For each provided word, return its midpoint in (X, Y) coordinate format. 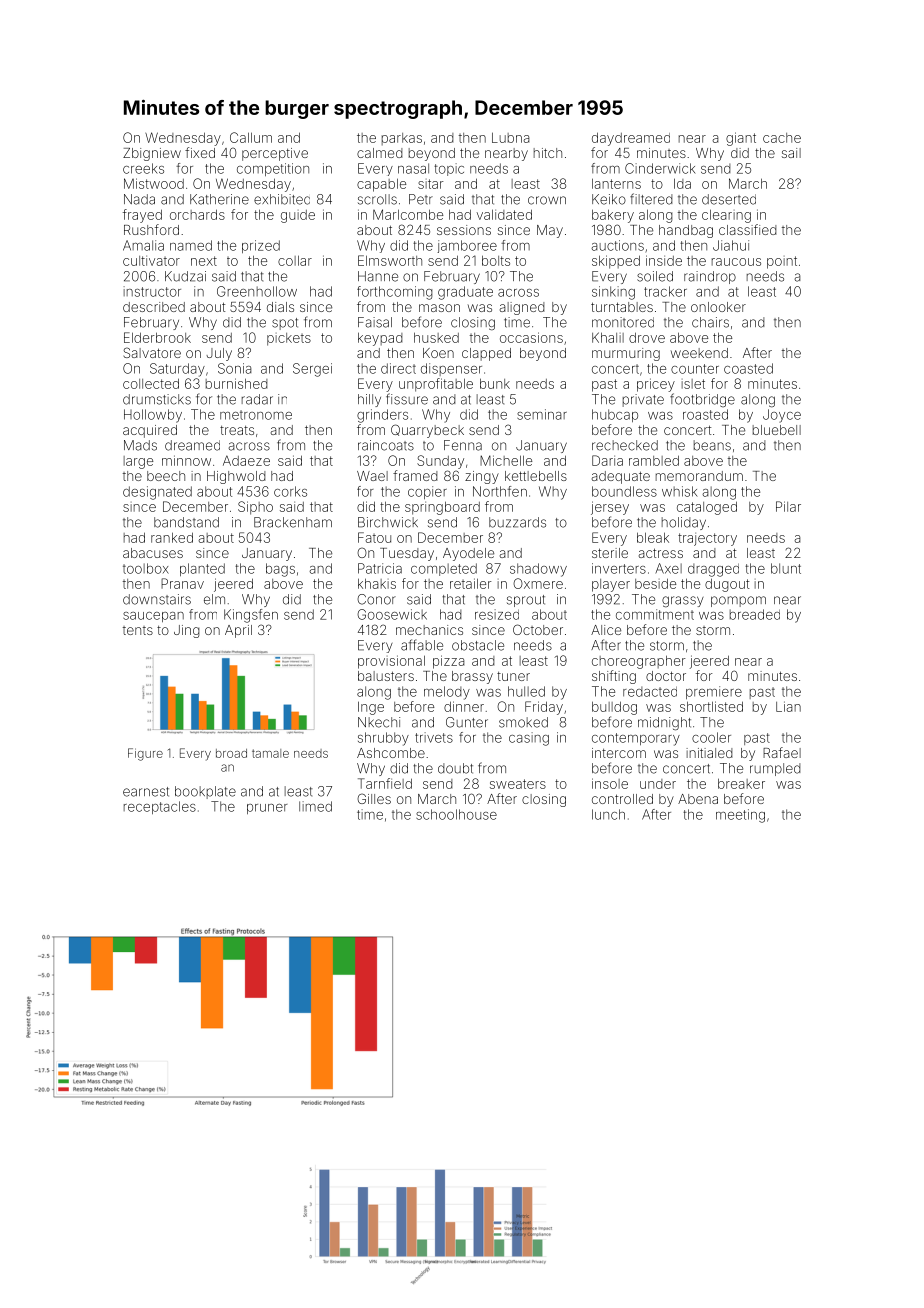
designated (157, 493)
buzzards (517, 522)
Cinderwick (660, 168)
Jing (187, 631)
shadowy (538, 570)
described (154, 307)
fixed (200, 152)
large (138, 462)
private (643, 400)
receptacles (160, 807)
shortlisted (711, 706)
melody (447, 693)
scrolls (377, 199)
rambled (654, 460)
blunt (786, 568)
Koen (438, 353)
